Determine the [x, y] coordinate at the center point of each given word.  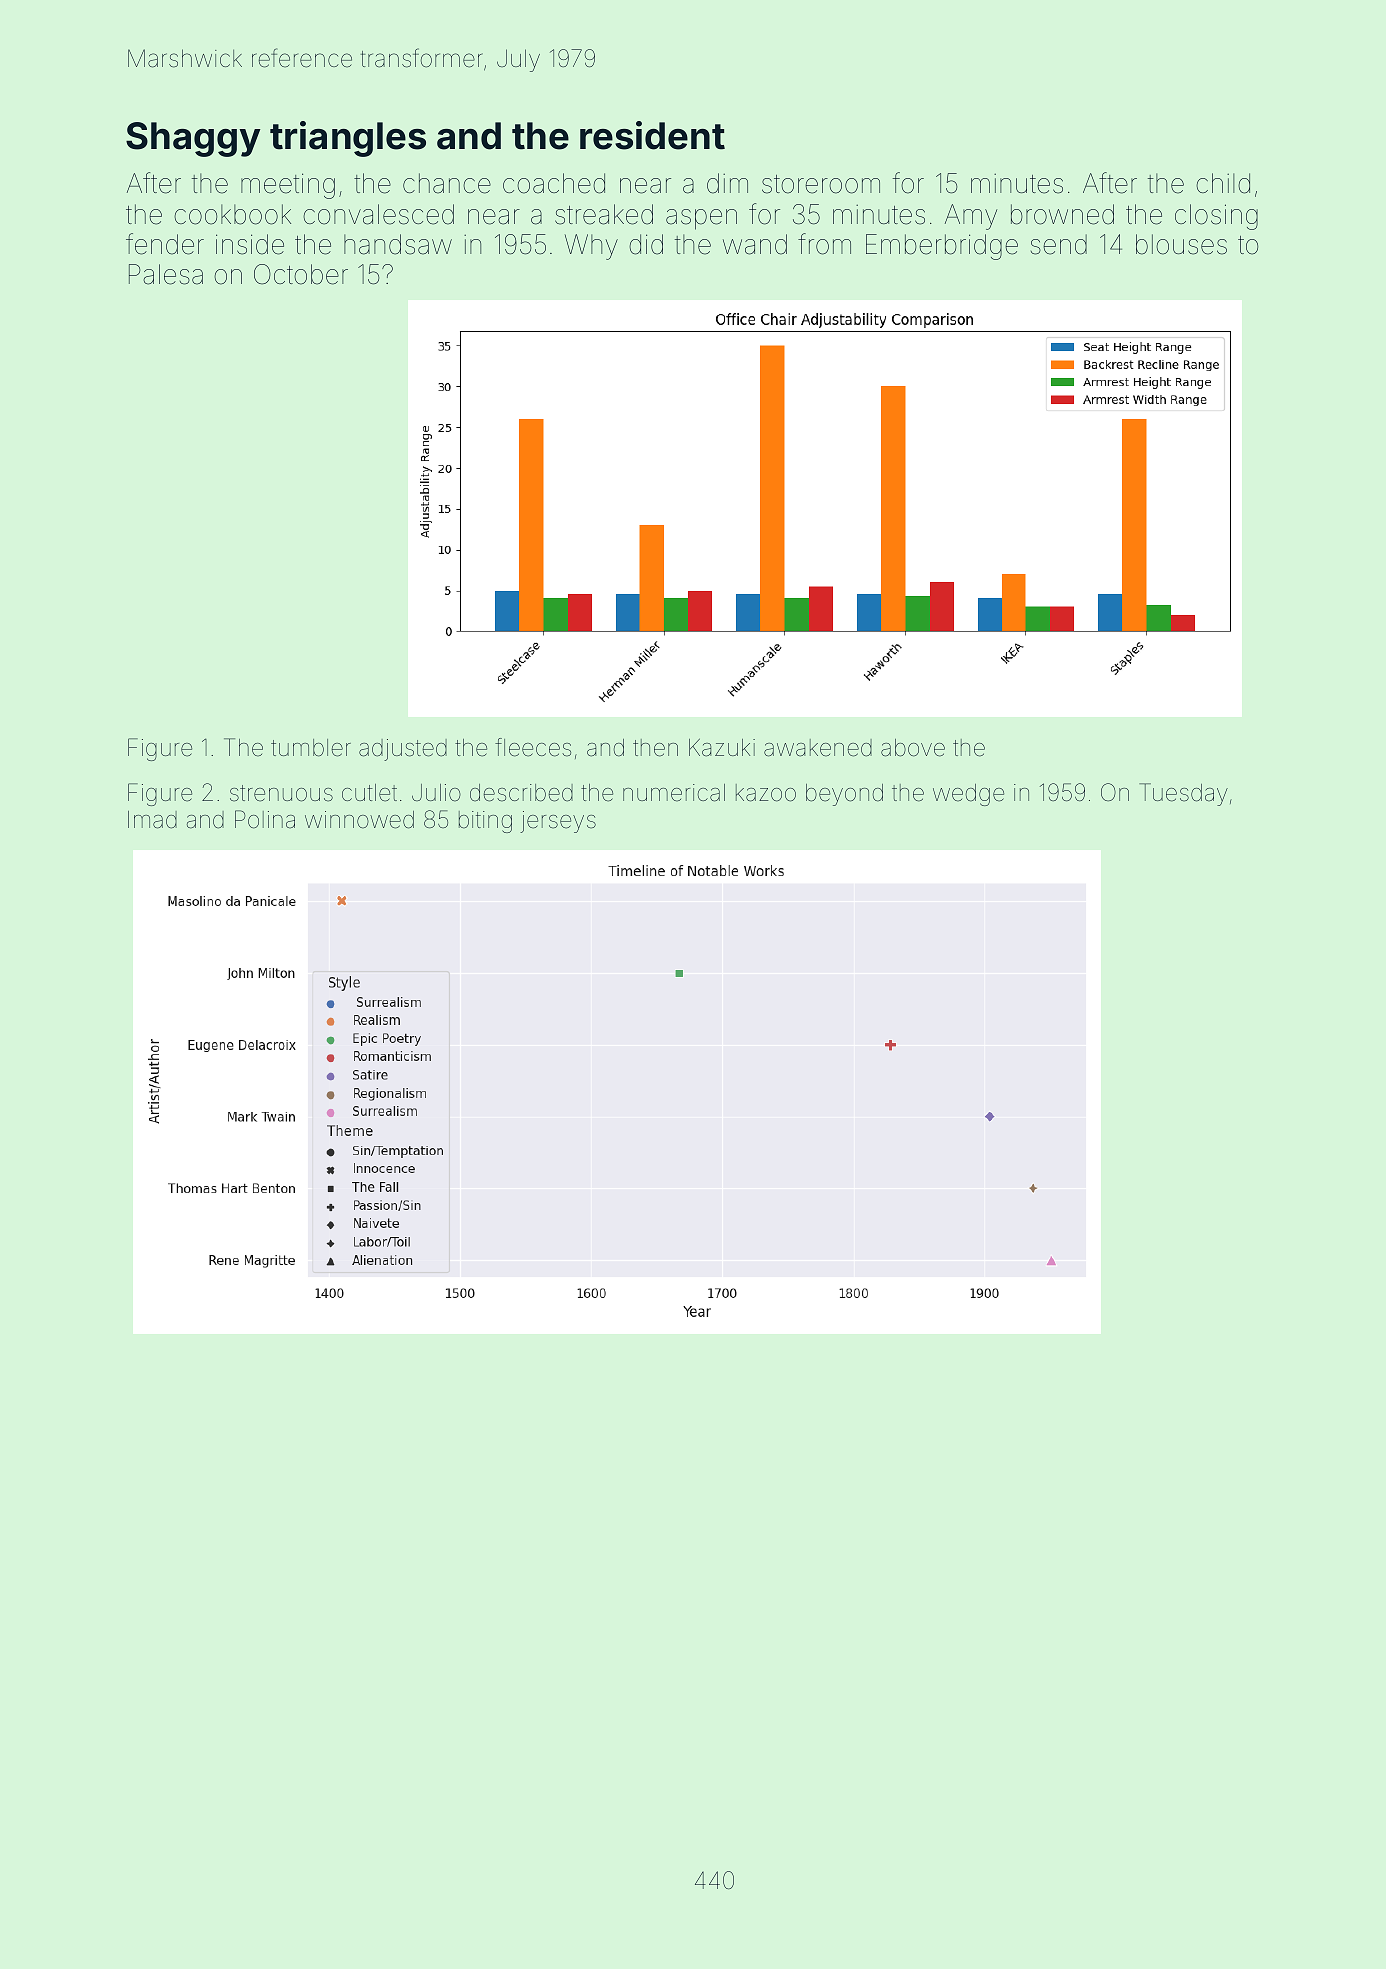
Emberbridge [942, 247]
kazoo [766, 793]
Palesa [166, 274]
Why [591, 247]
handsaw [398, 244]
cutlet [369, 793]
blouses [1181, 244]
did [646, 244]
